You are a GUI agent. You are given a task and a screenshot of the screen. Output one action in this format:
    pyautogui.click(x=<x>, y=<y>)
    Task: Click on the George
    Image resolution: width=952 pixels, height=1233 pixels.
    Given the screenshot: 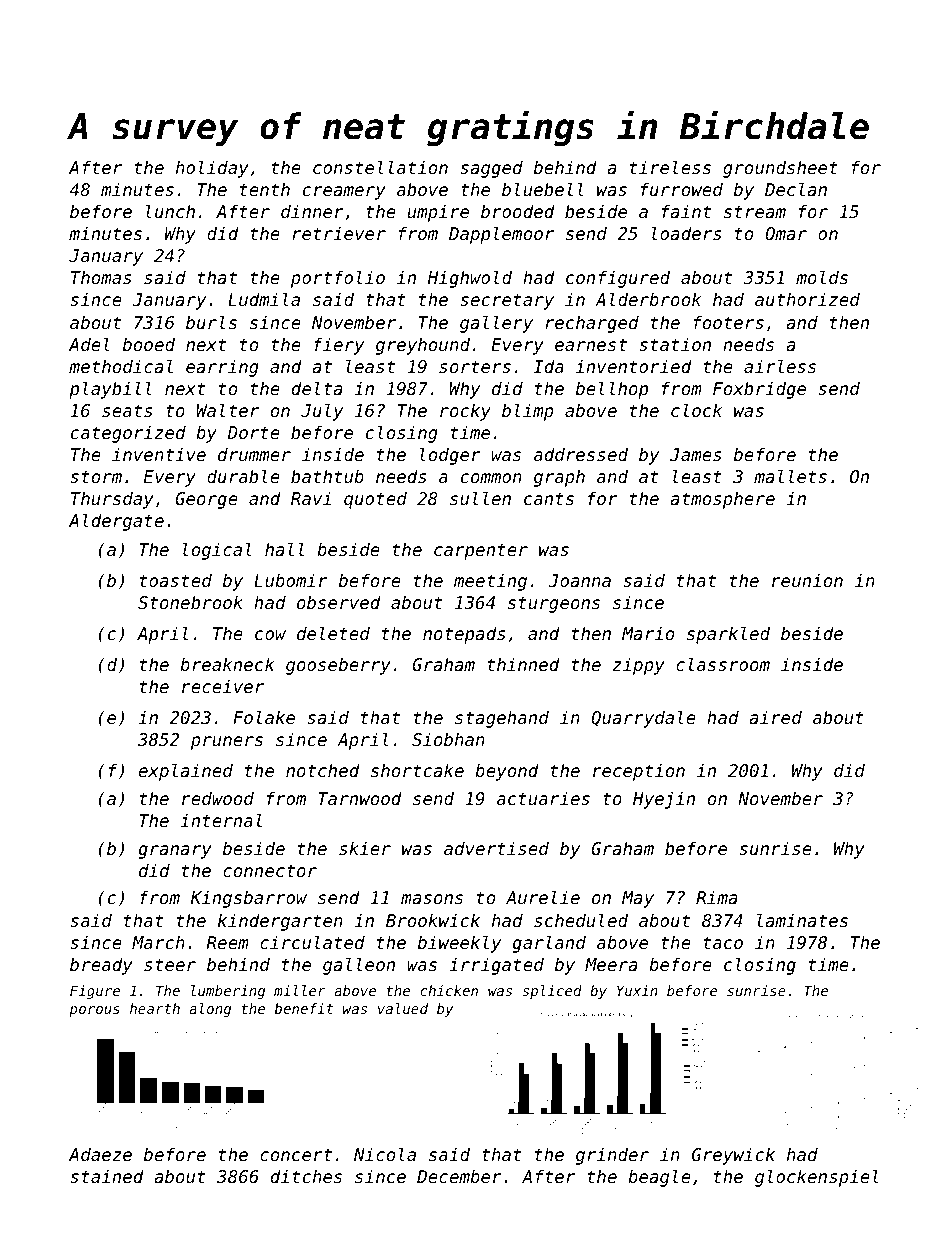 What is the action you would take?
    pyautogui.click(x=206, y=500)
